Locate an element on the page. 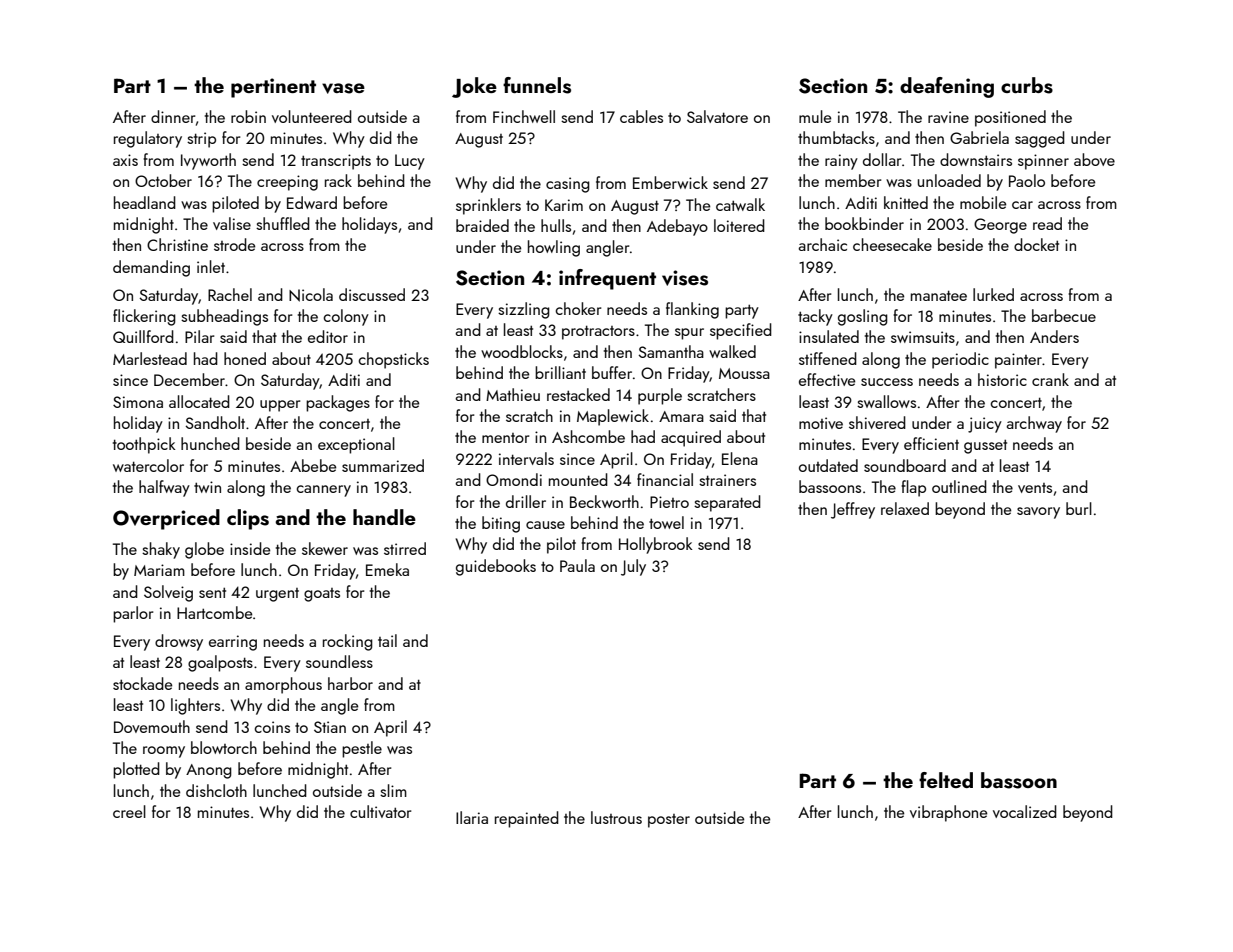 The image size is (1233, 952). creel is located at coordinates (129, 811).
